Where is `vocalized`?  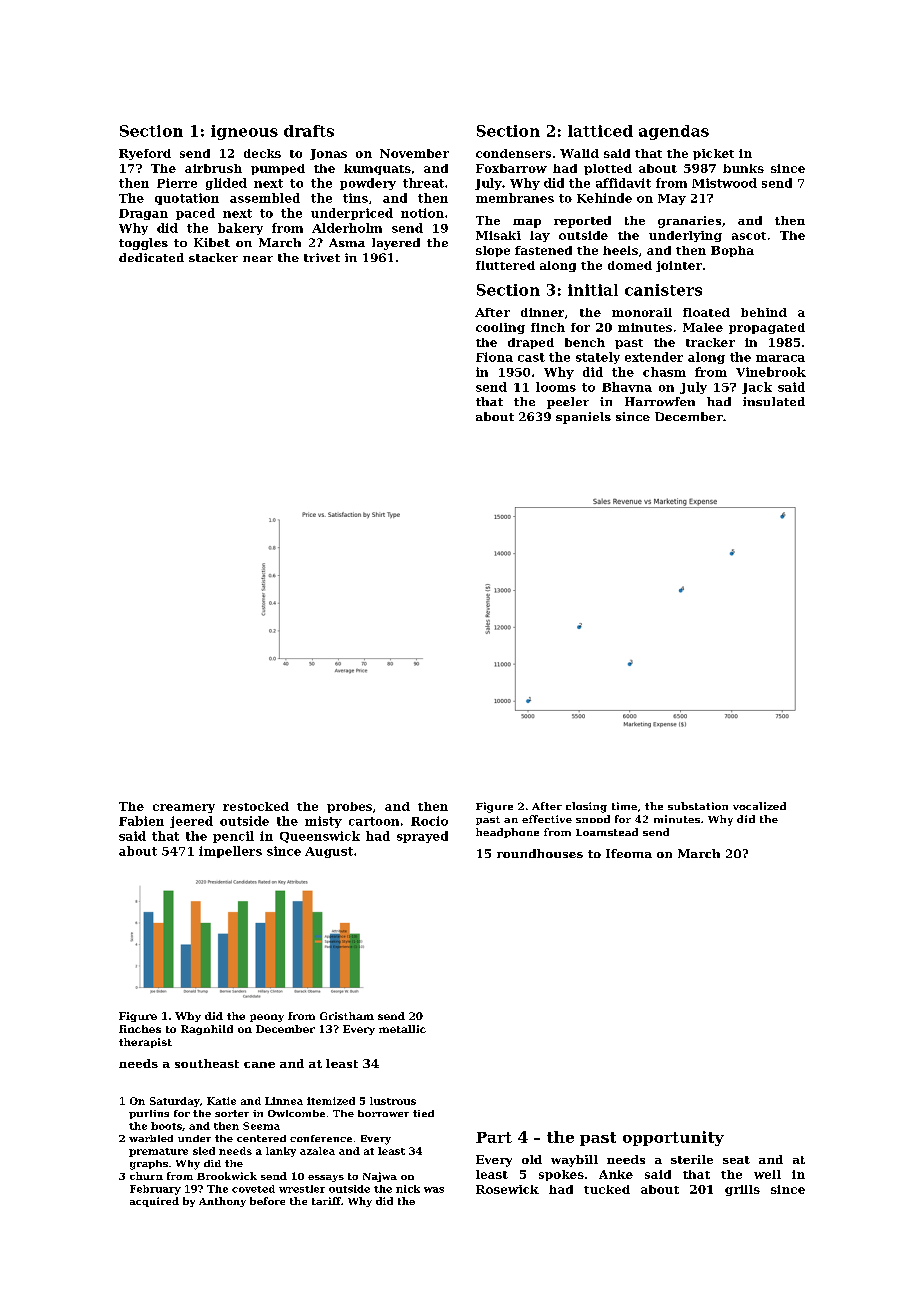 vocalized is located at coordinates (759, 806).
